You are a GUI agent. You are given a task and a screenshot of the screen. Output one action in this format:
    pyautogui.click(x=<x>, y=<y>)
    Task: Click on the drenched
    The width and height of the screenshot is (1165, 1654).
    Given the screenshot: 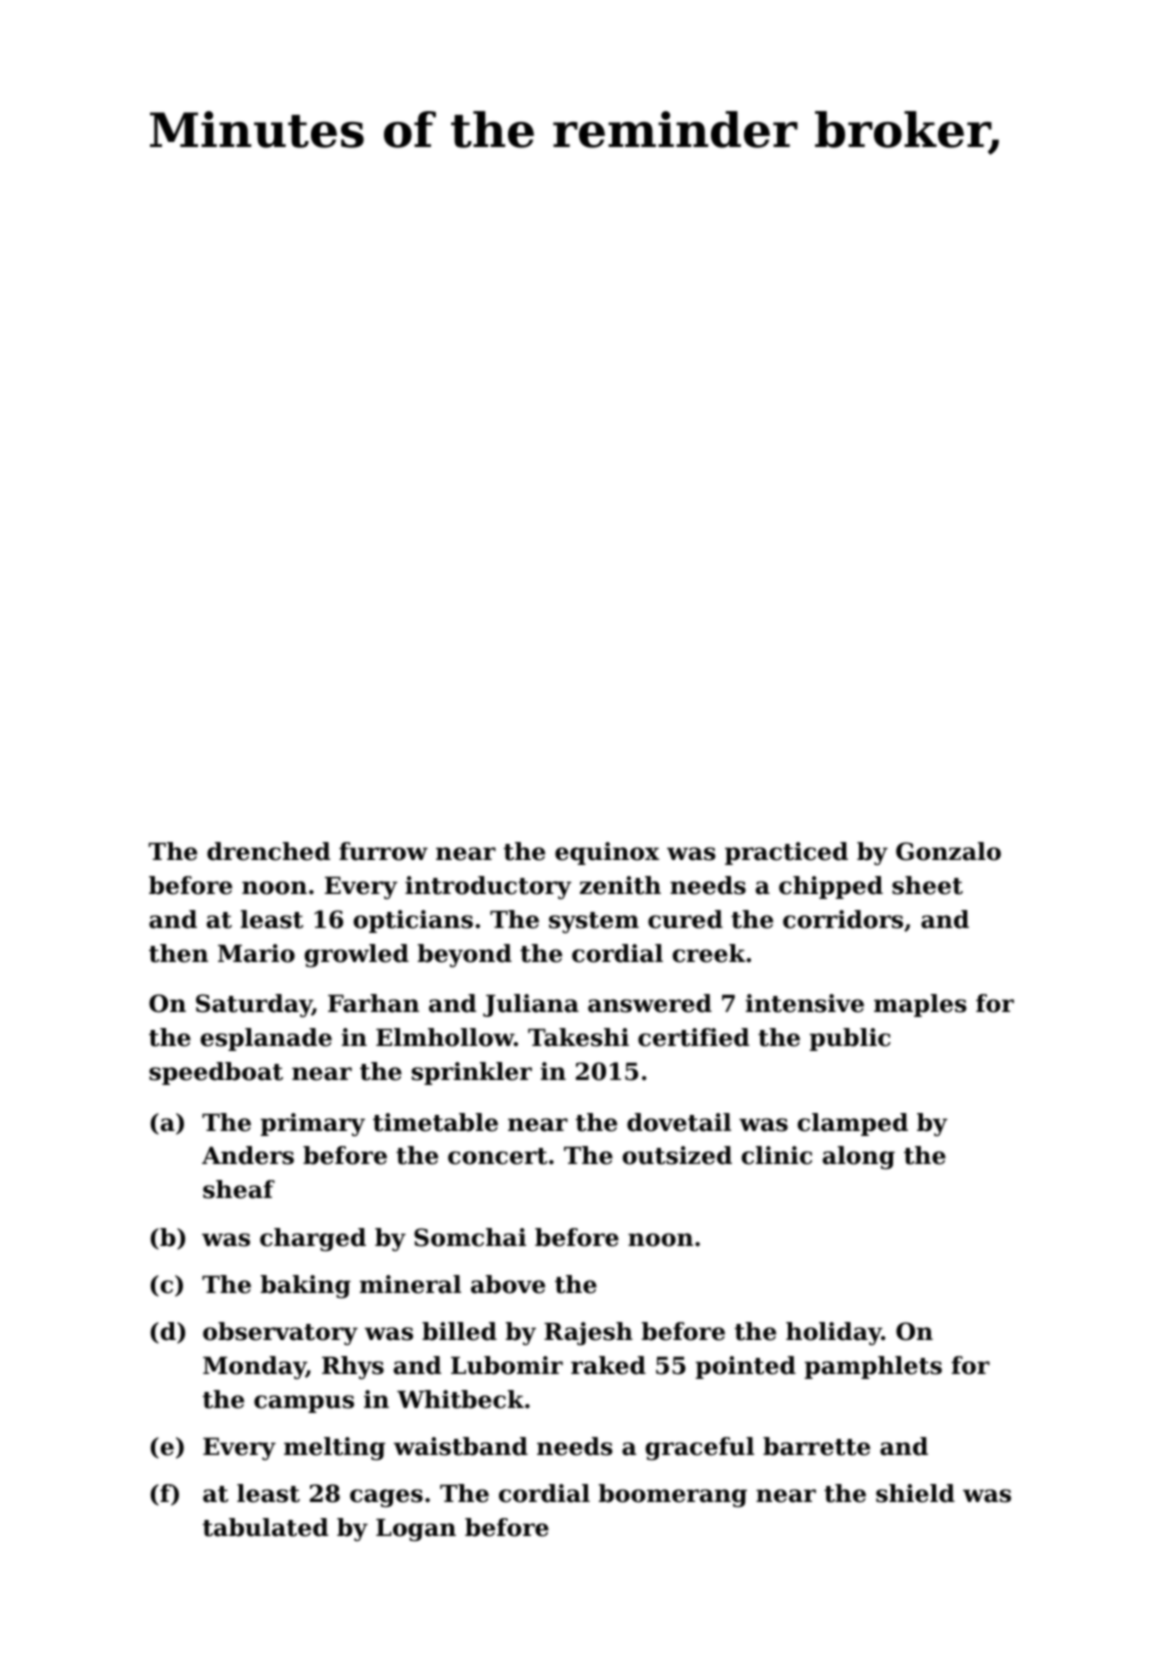 What is the action you would take?
    pyautogui.click(x=268, y=851)
